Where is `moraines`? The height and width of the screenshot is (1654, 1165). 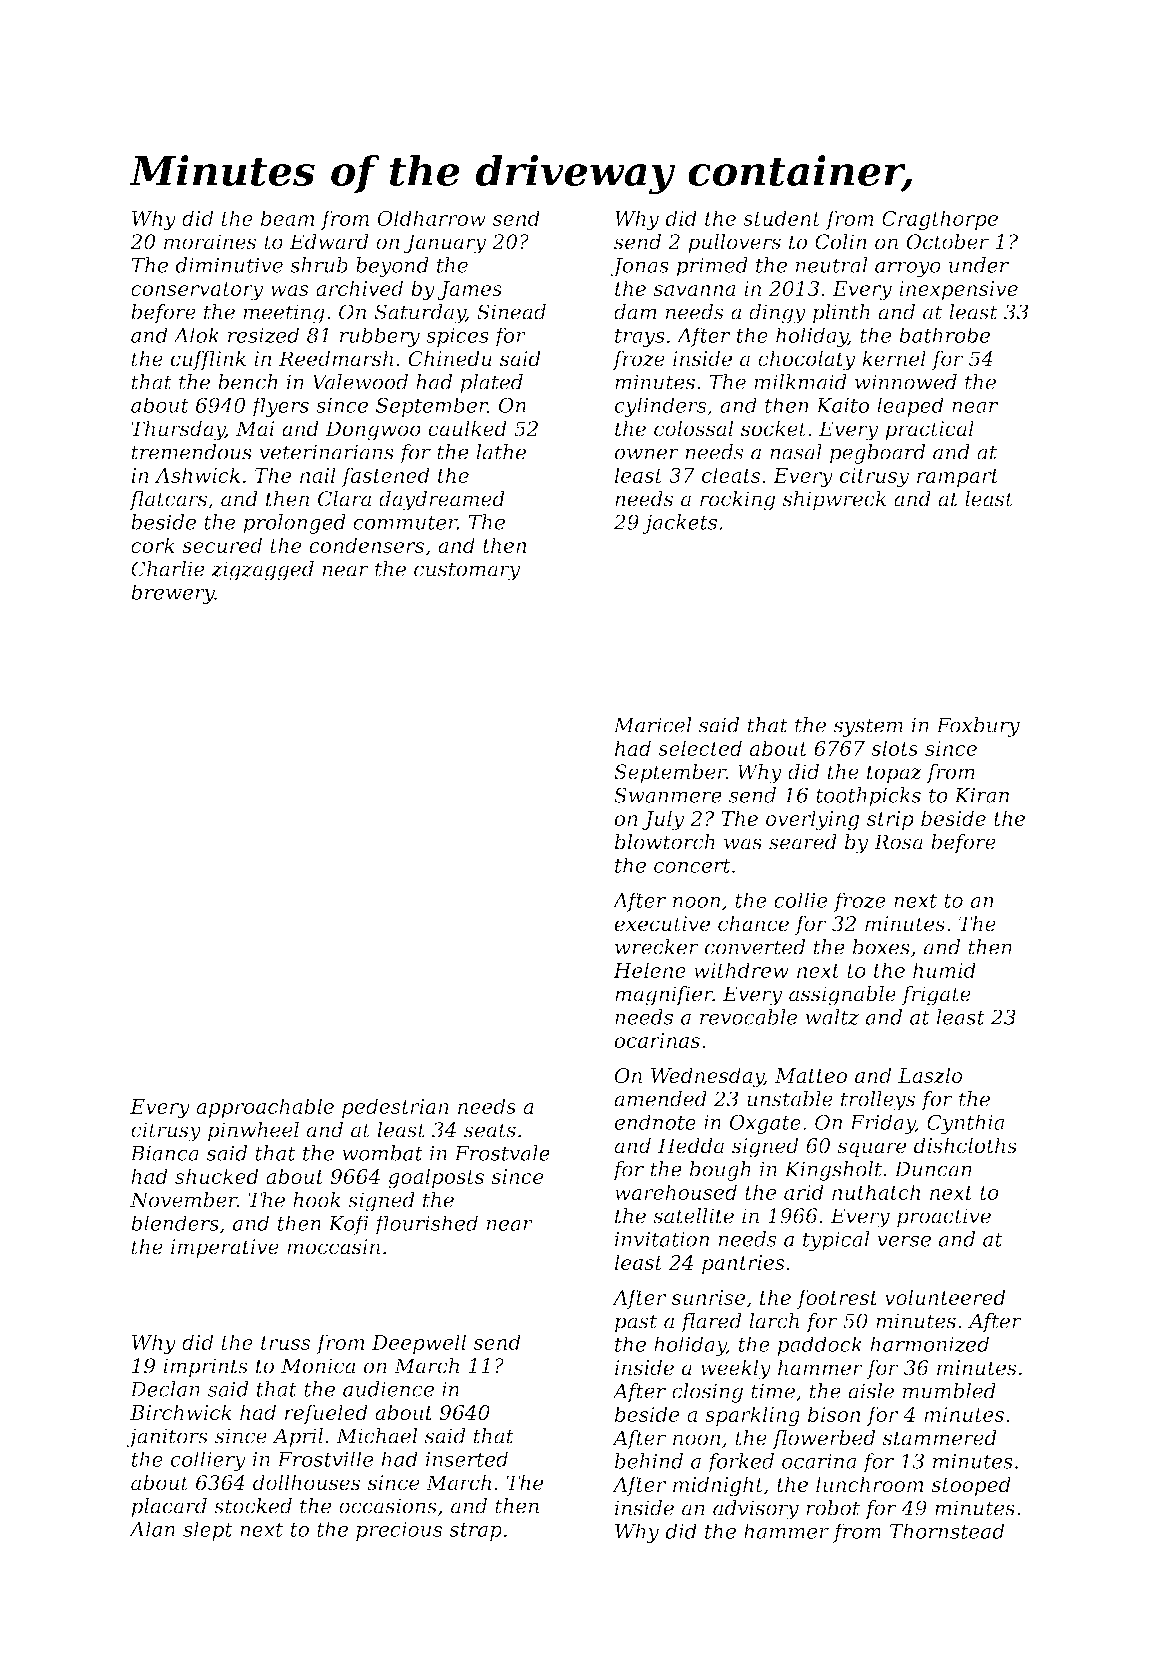 moraines is located at coordinates (210, 242).
